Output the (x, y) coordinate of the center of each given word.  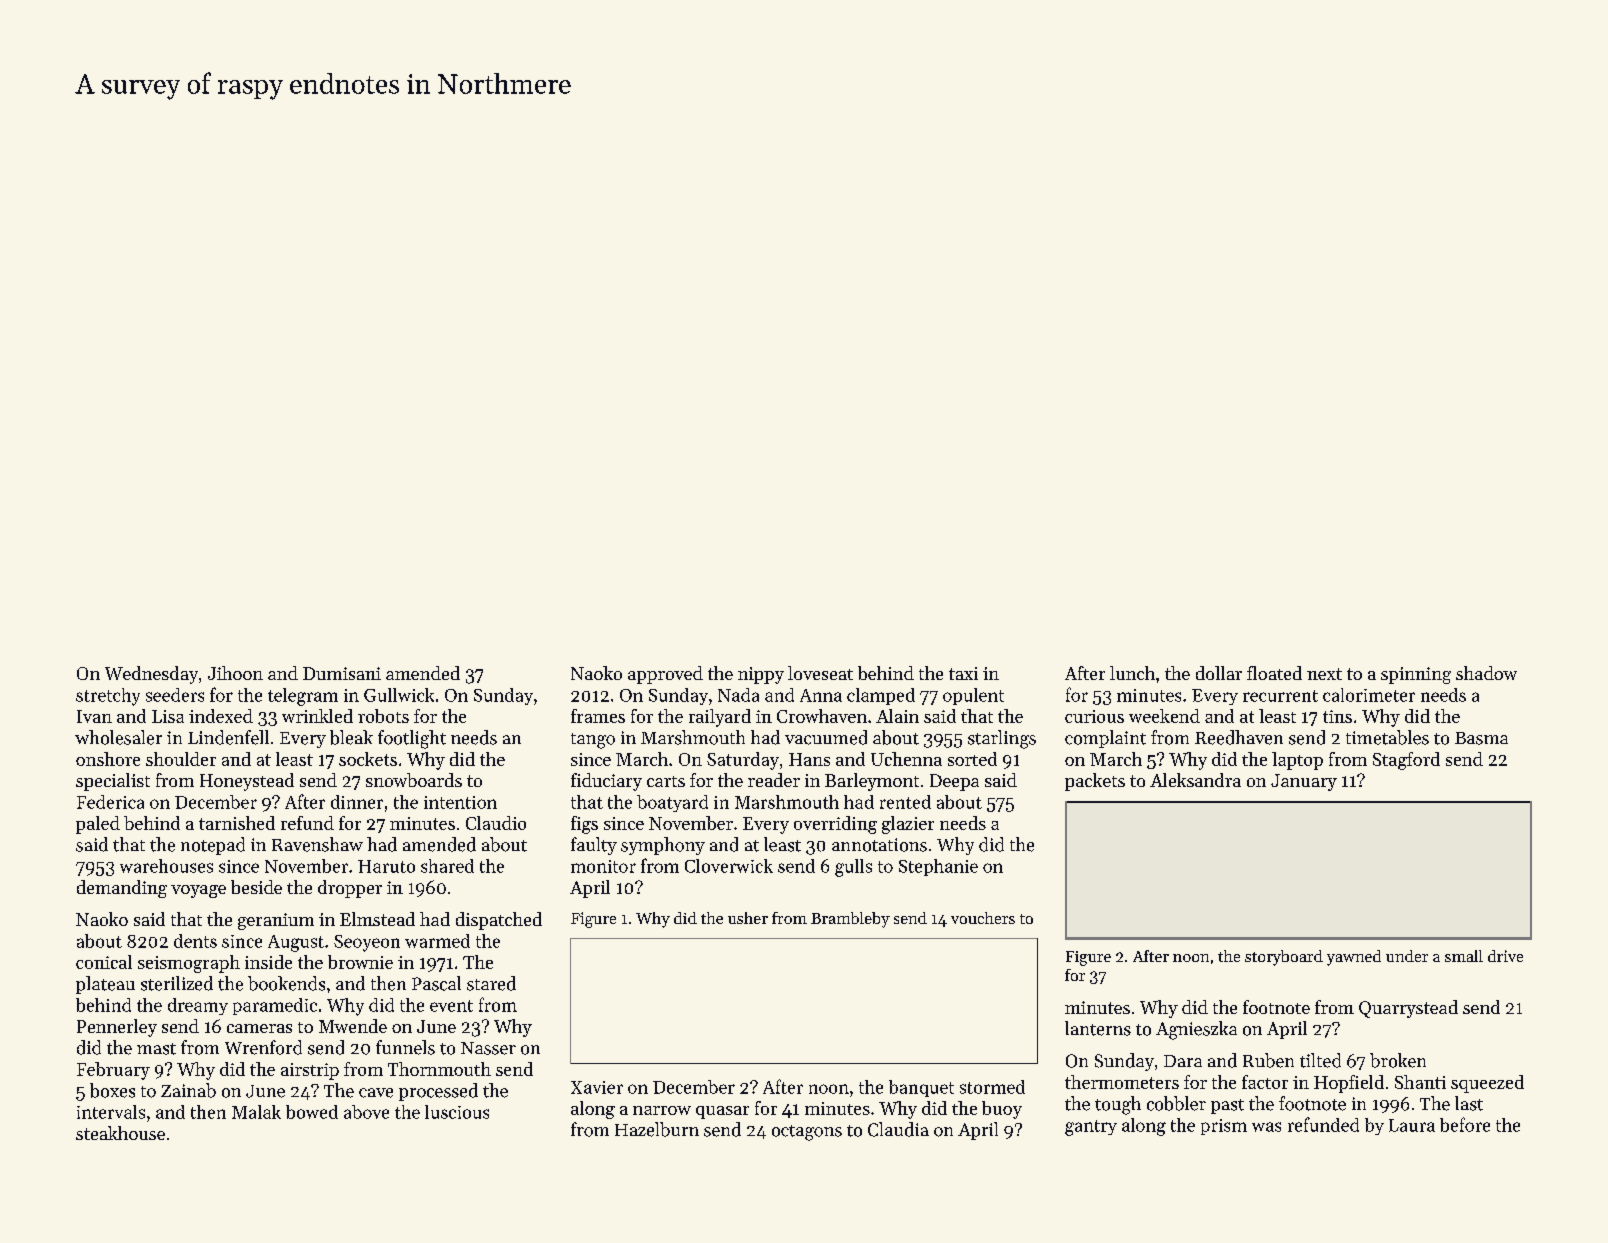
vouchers (983, 918)
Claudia (898, 1129)
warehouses (166, 866)
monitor (603, 866)
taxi (963, 673)
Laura (1412, 1125)
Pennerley (117, 1028)
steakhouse (120, 1133)
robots (383, 716)
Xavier (597, 1087)
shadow (1486, 673)
